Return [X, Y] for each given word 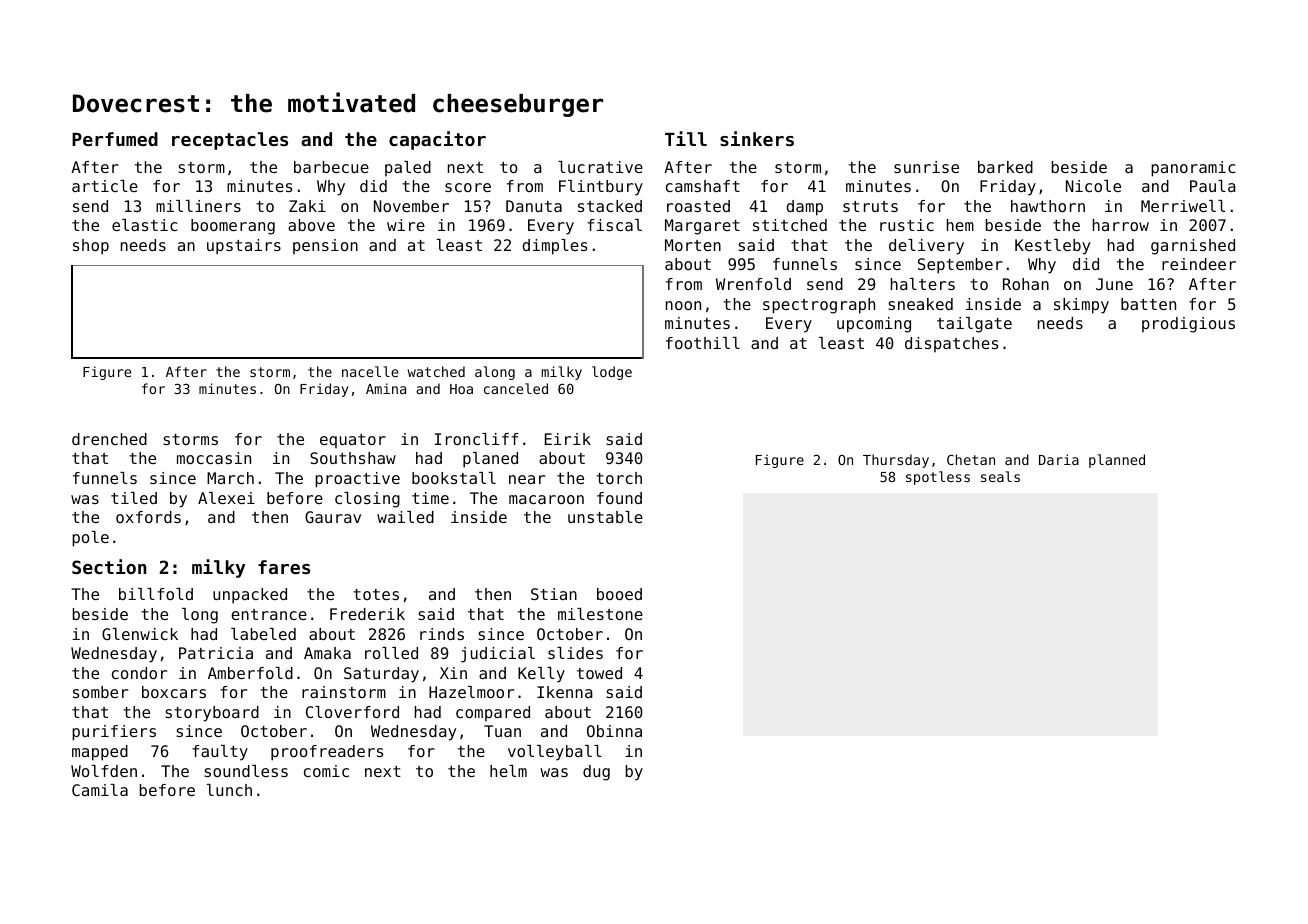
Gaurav [333, 517]
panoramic [1193, 169]
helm [508, 771]
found [619, 498]
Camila [100, 790]
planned [1117, 461]
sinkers [757, 138]
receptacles [230, 141]
